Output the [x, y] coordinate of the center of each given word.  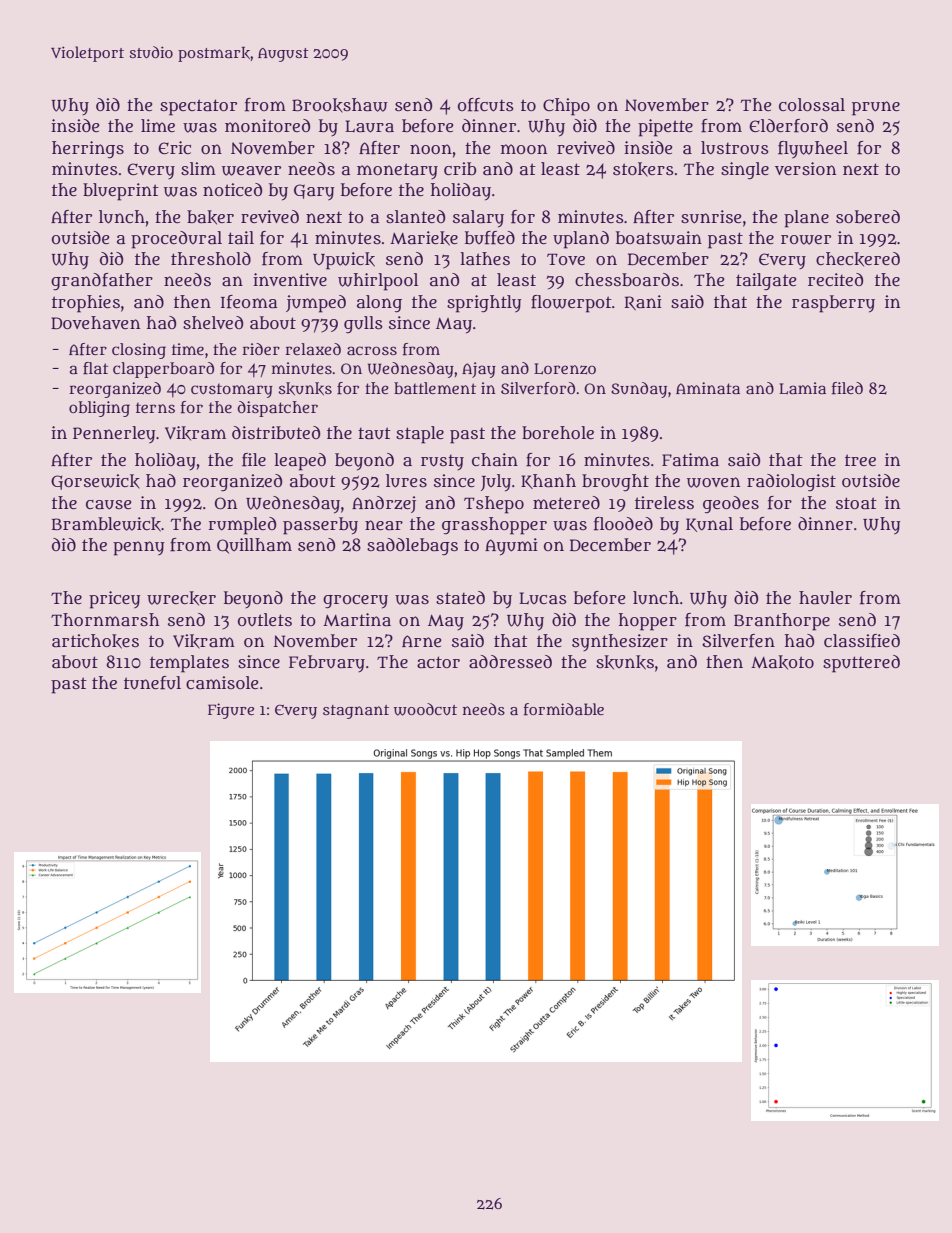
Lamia [802, 388]
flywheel [813, 150]
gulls [363, 324]
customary [232, 390]
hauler [825, 598]
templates [189, 664]
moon [524, 149]
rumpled [242, 526]
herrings [88, 150]
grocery [355, 602]
